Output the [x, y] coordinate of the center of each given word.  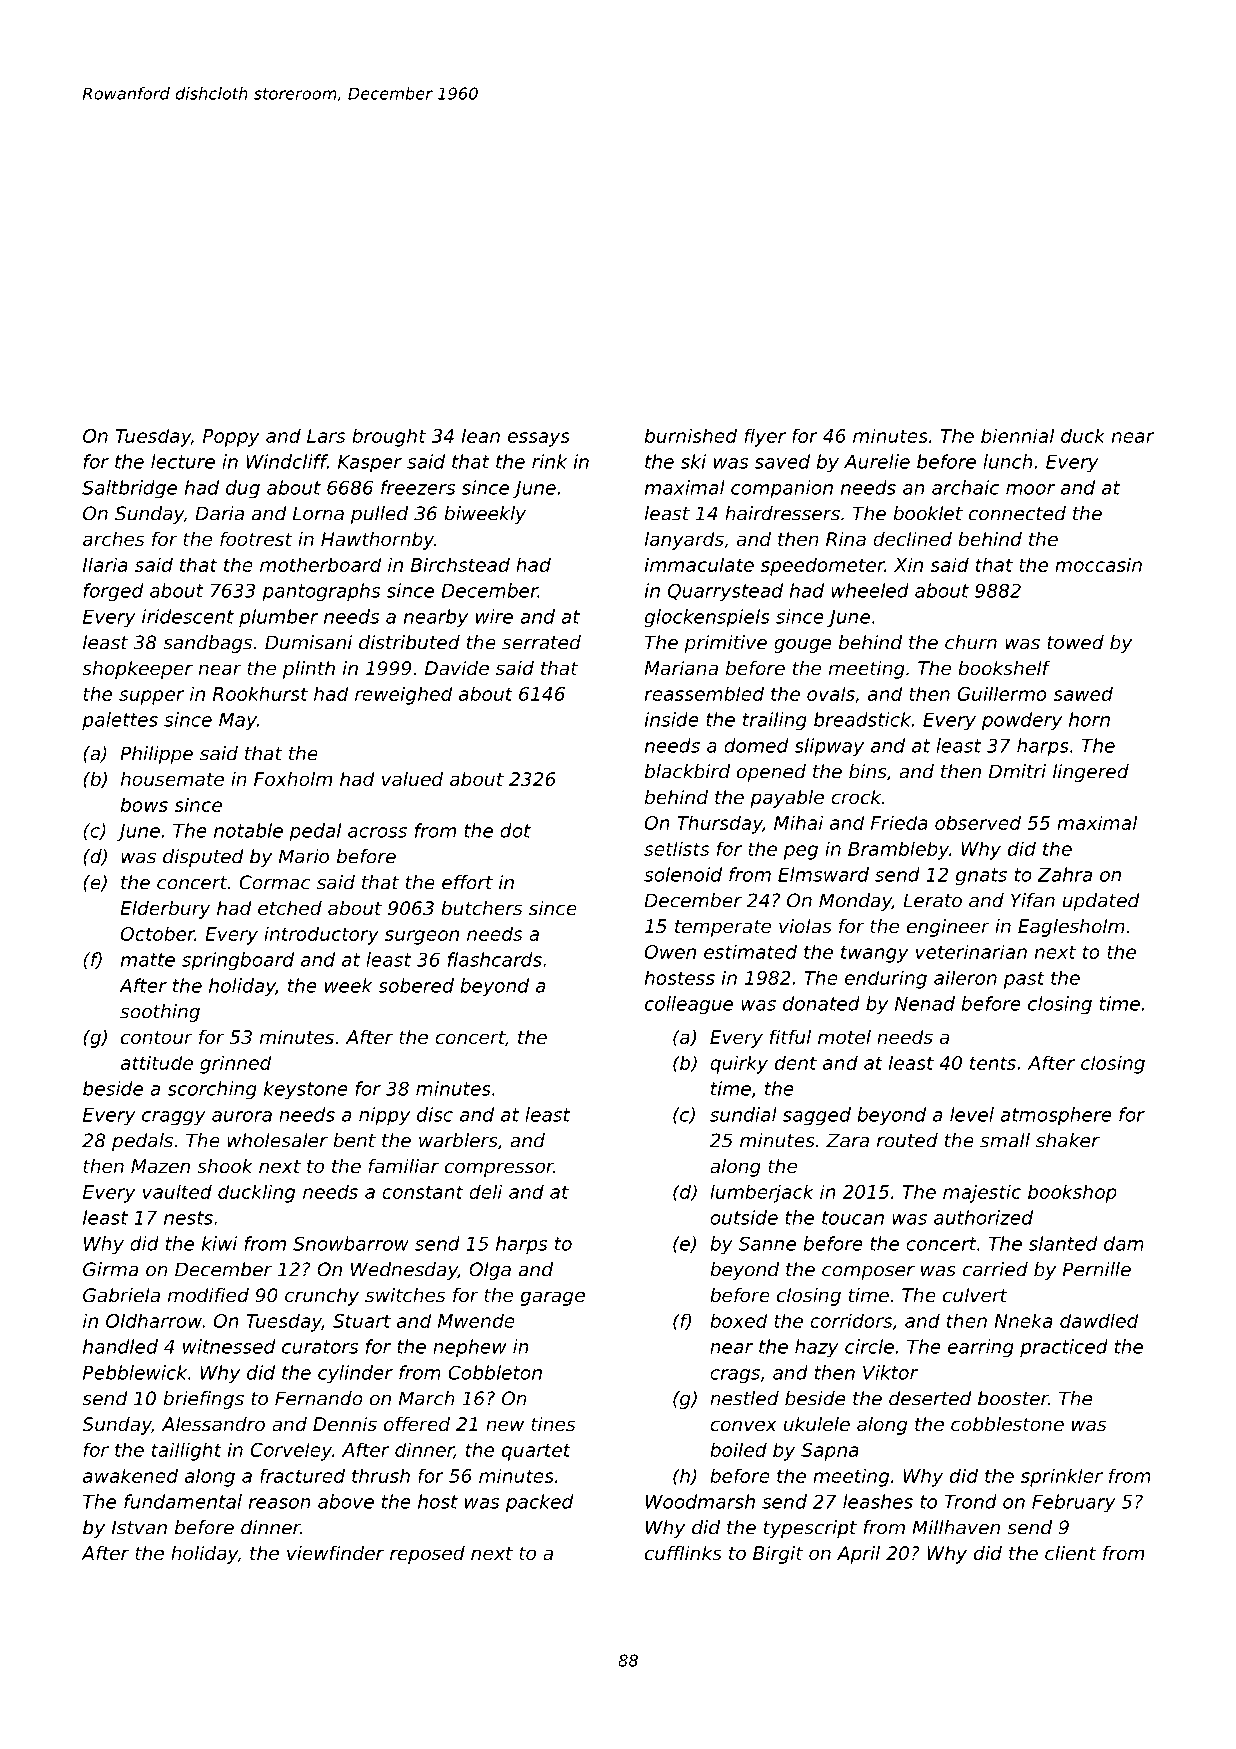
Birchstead [460, 564]
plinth [309, 670]
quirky [739, 1064]
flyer [765, 437]
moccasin [1098, 564]
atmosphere [1056, 1116]
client [1071, 1553]
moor [1030, 489]
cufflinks [683, 1553]
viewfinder [335, 1553]
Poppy [231, 438]
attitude [157, 1062]
